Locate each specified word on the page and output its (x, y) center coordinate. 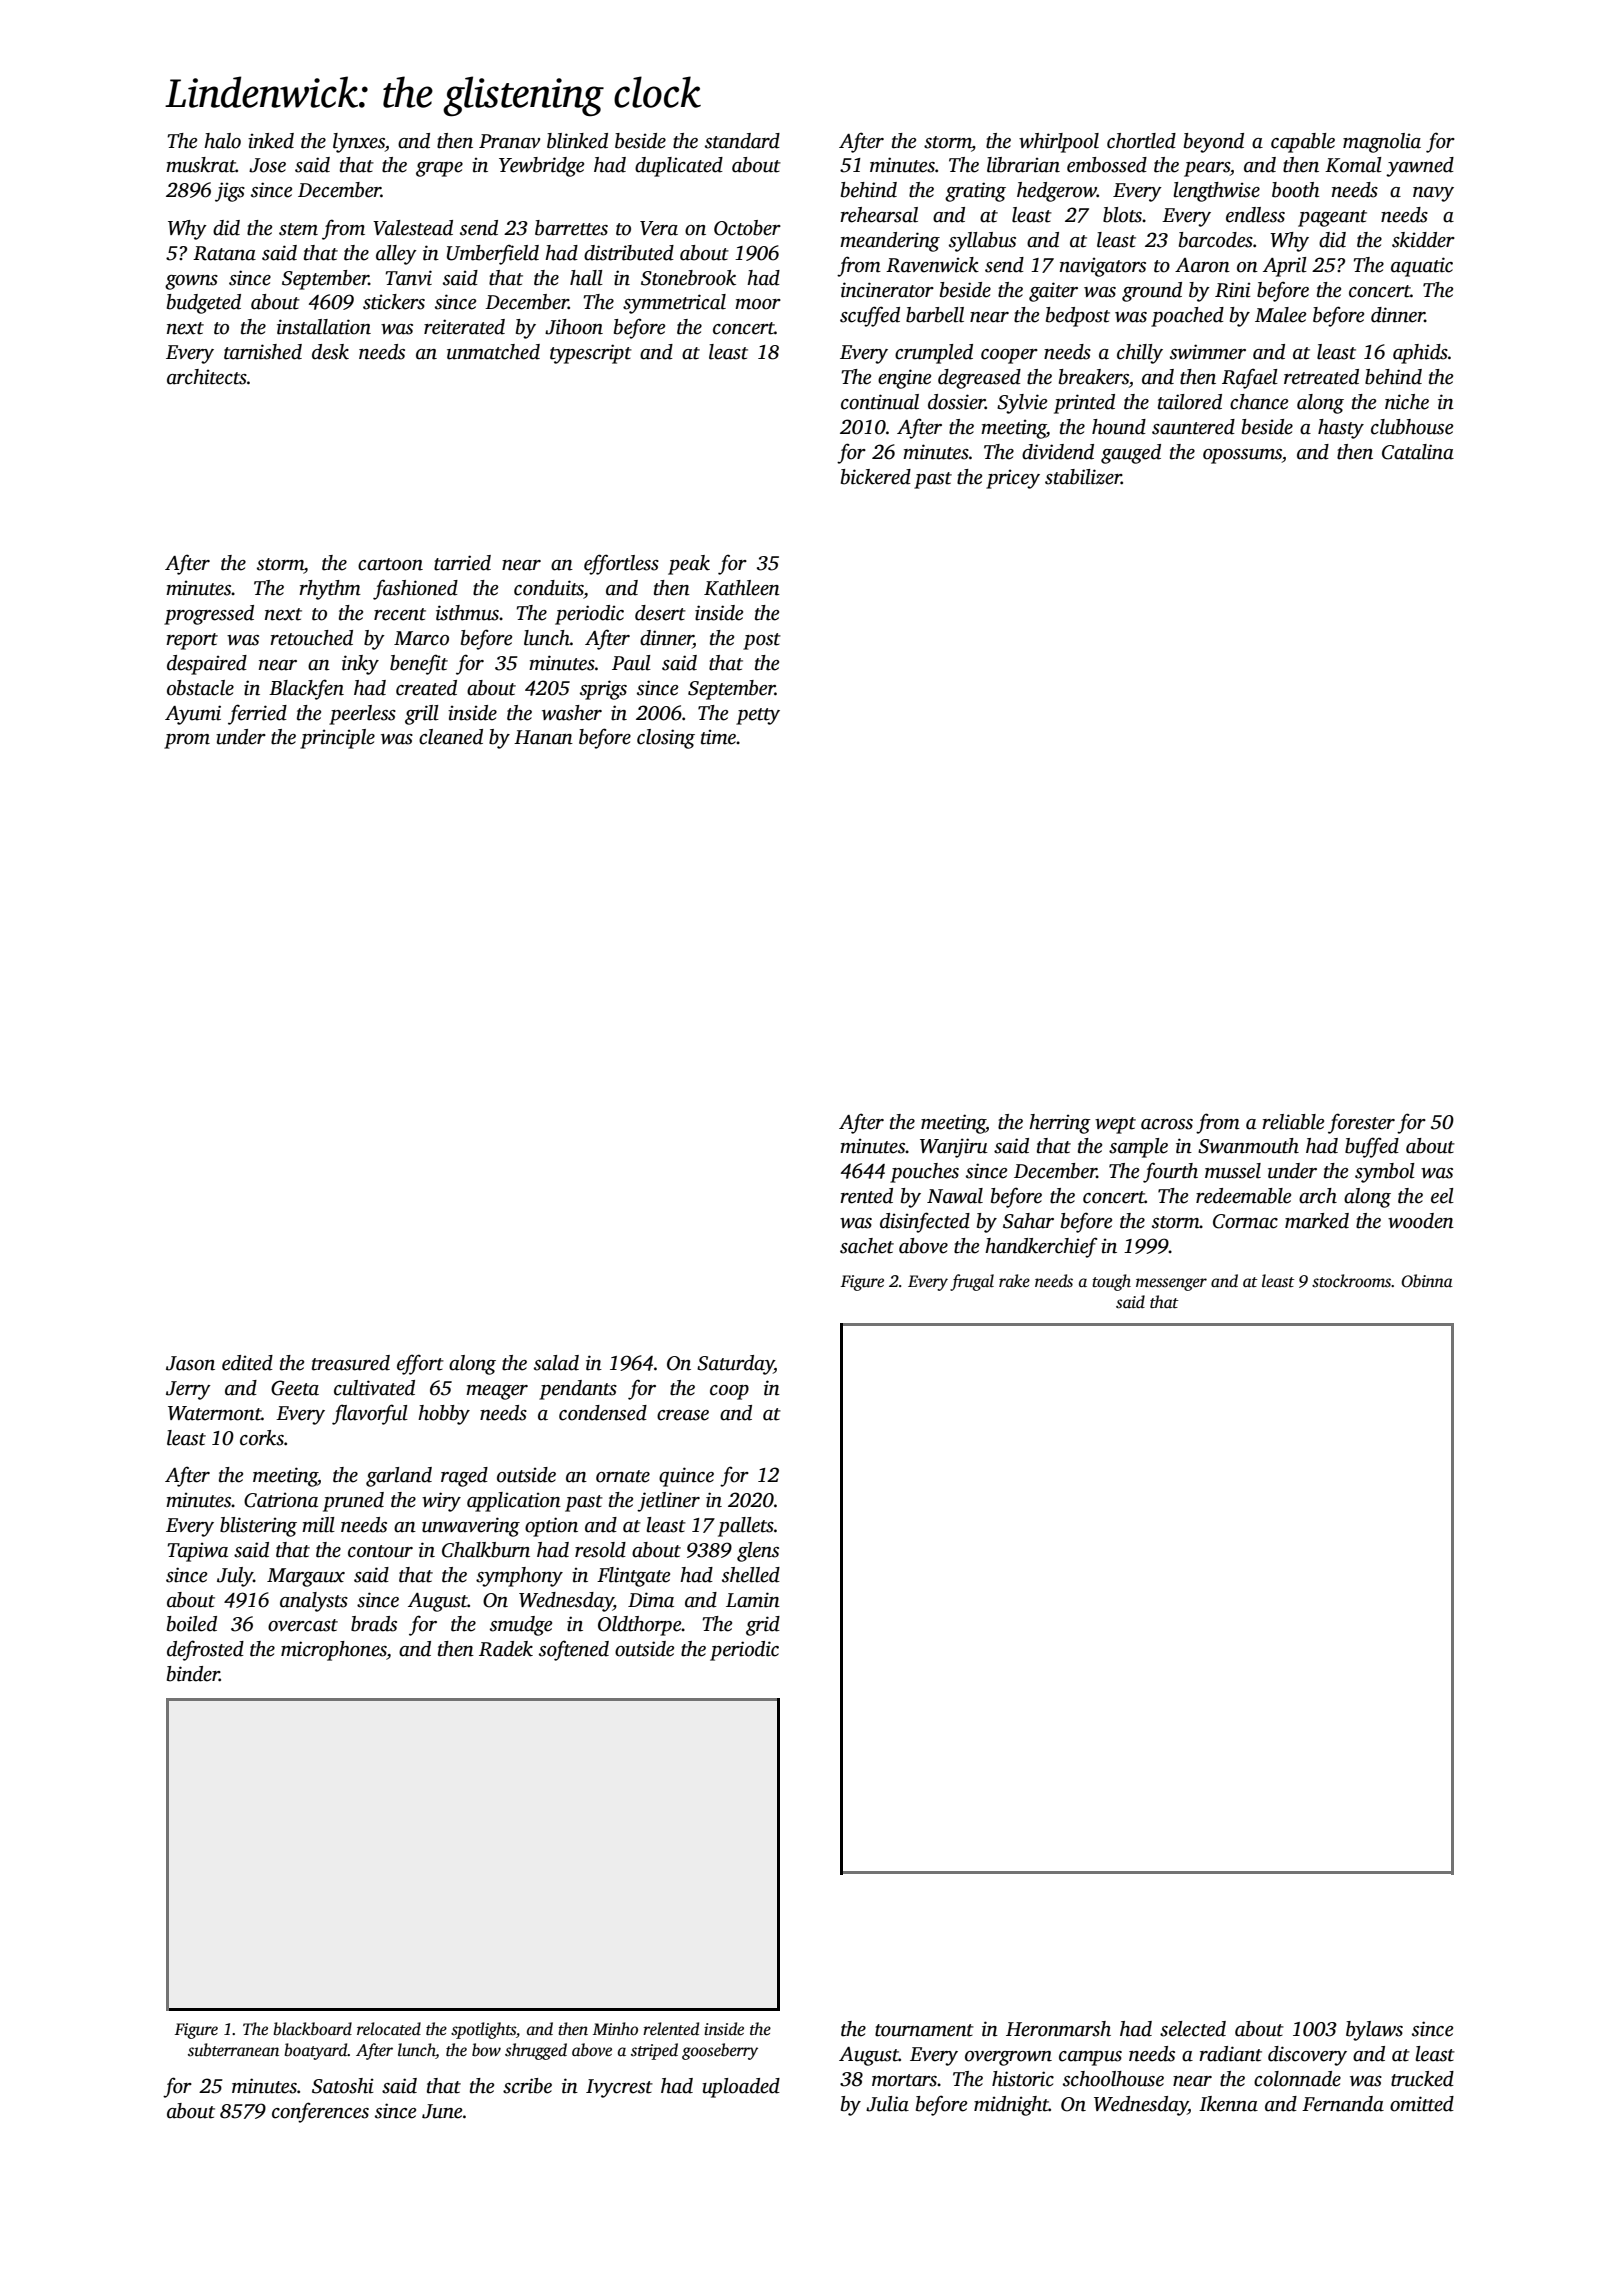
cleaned (451, 737)
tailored (1190, 402)
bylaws (1374, 2031)
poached (1187, 317)
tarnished (263, 352)
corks (262, 1438)
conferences (320, 2112)
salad (556, 1363)
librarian (1023, 165)
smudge (521, 1626)
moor (758, 304)
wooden (1421, 1221)
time (718, 737)
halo (222, 141)
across (1167, 1124)
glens (758, 1552)
